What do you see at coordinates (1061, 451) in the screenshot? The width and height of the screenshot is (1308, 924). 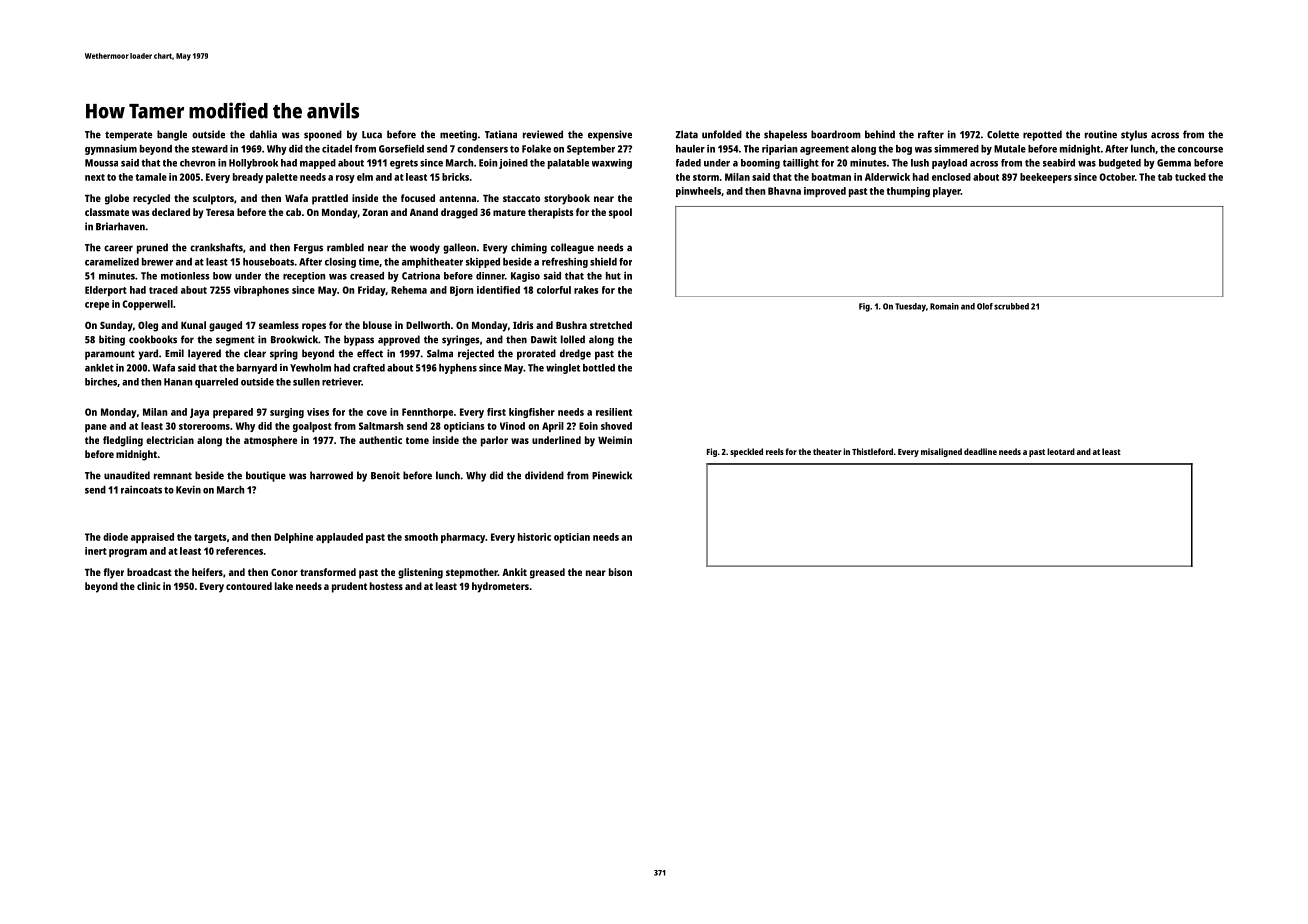 I see `leotard` at bounding box center [1061, 451].
